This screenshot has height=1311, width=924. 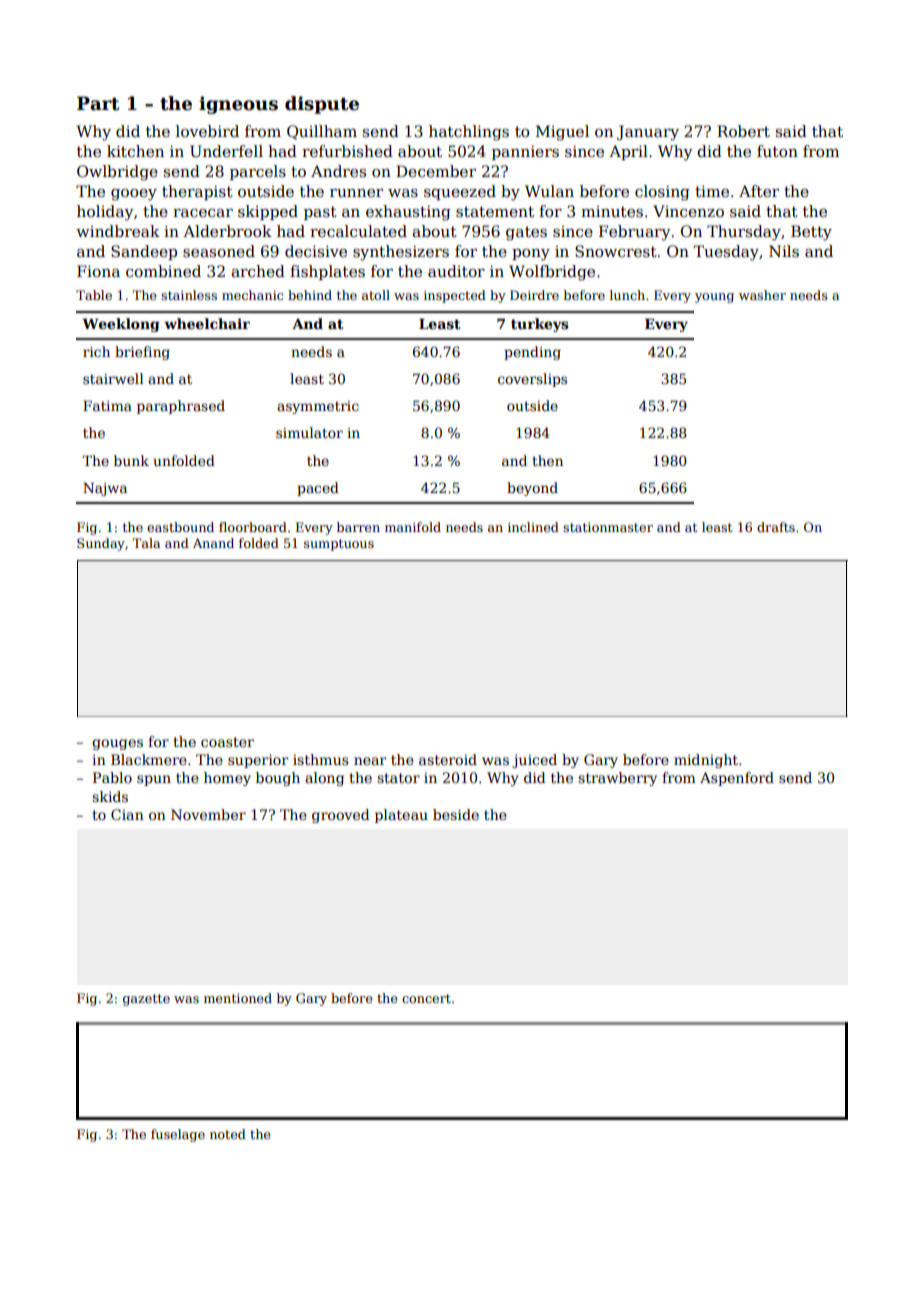 What do you see at coordinates (532, 353) in the screenshot?
I see `pending` at bounding box center [532, 353].
